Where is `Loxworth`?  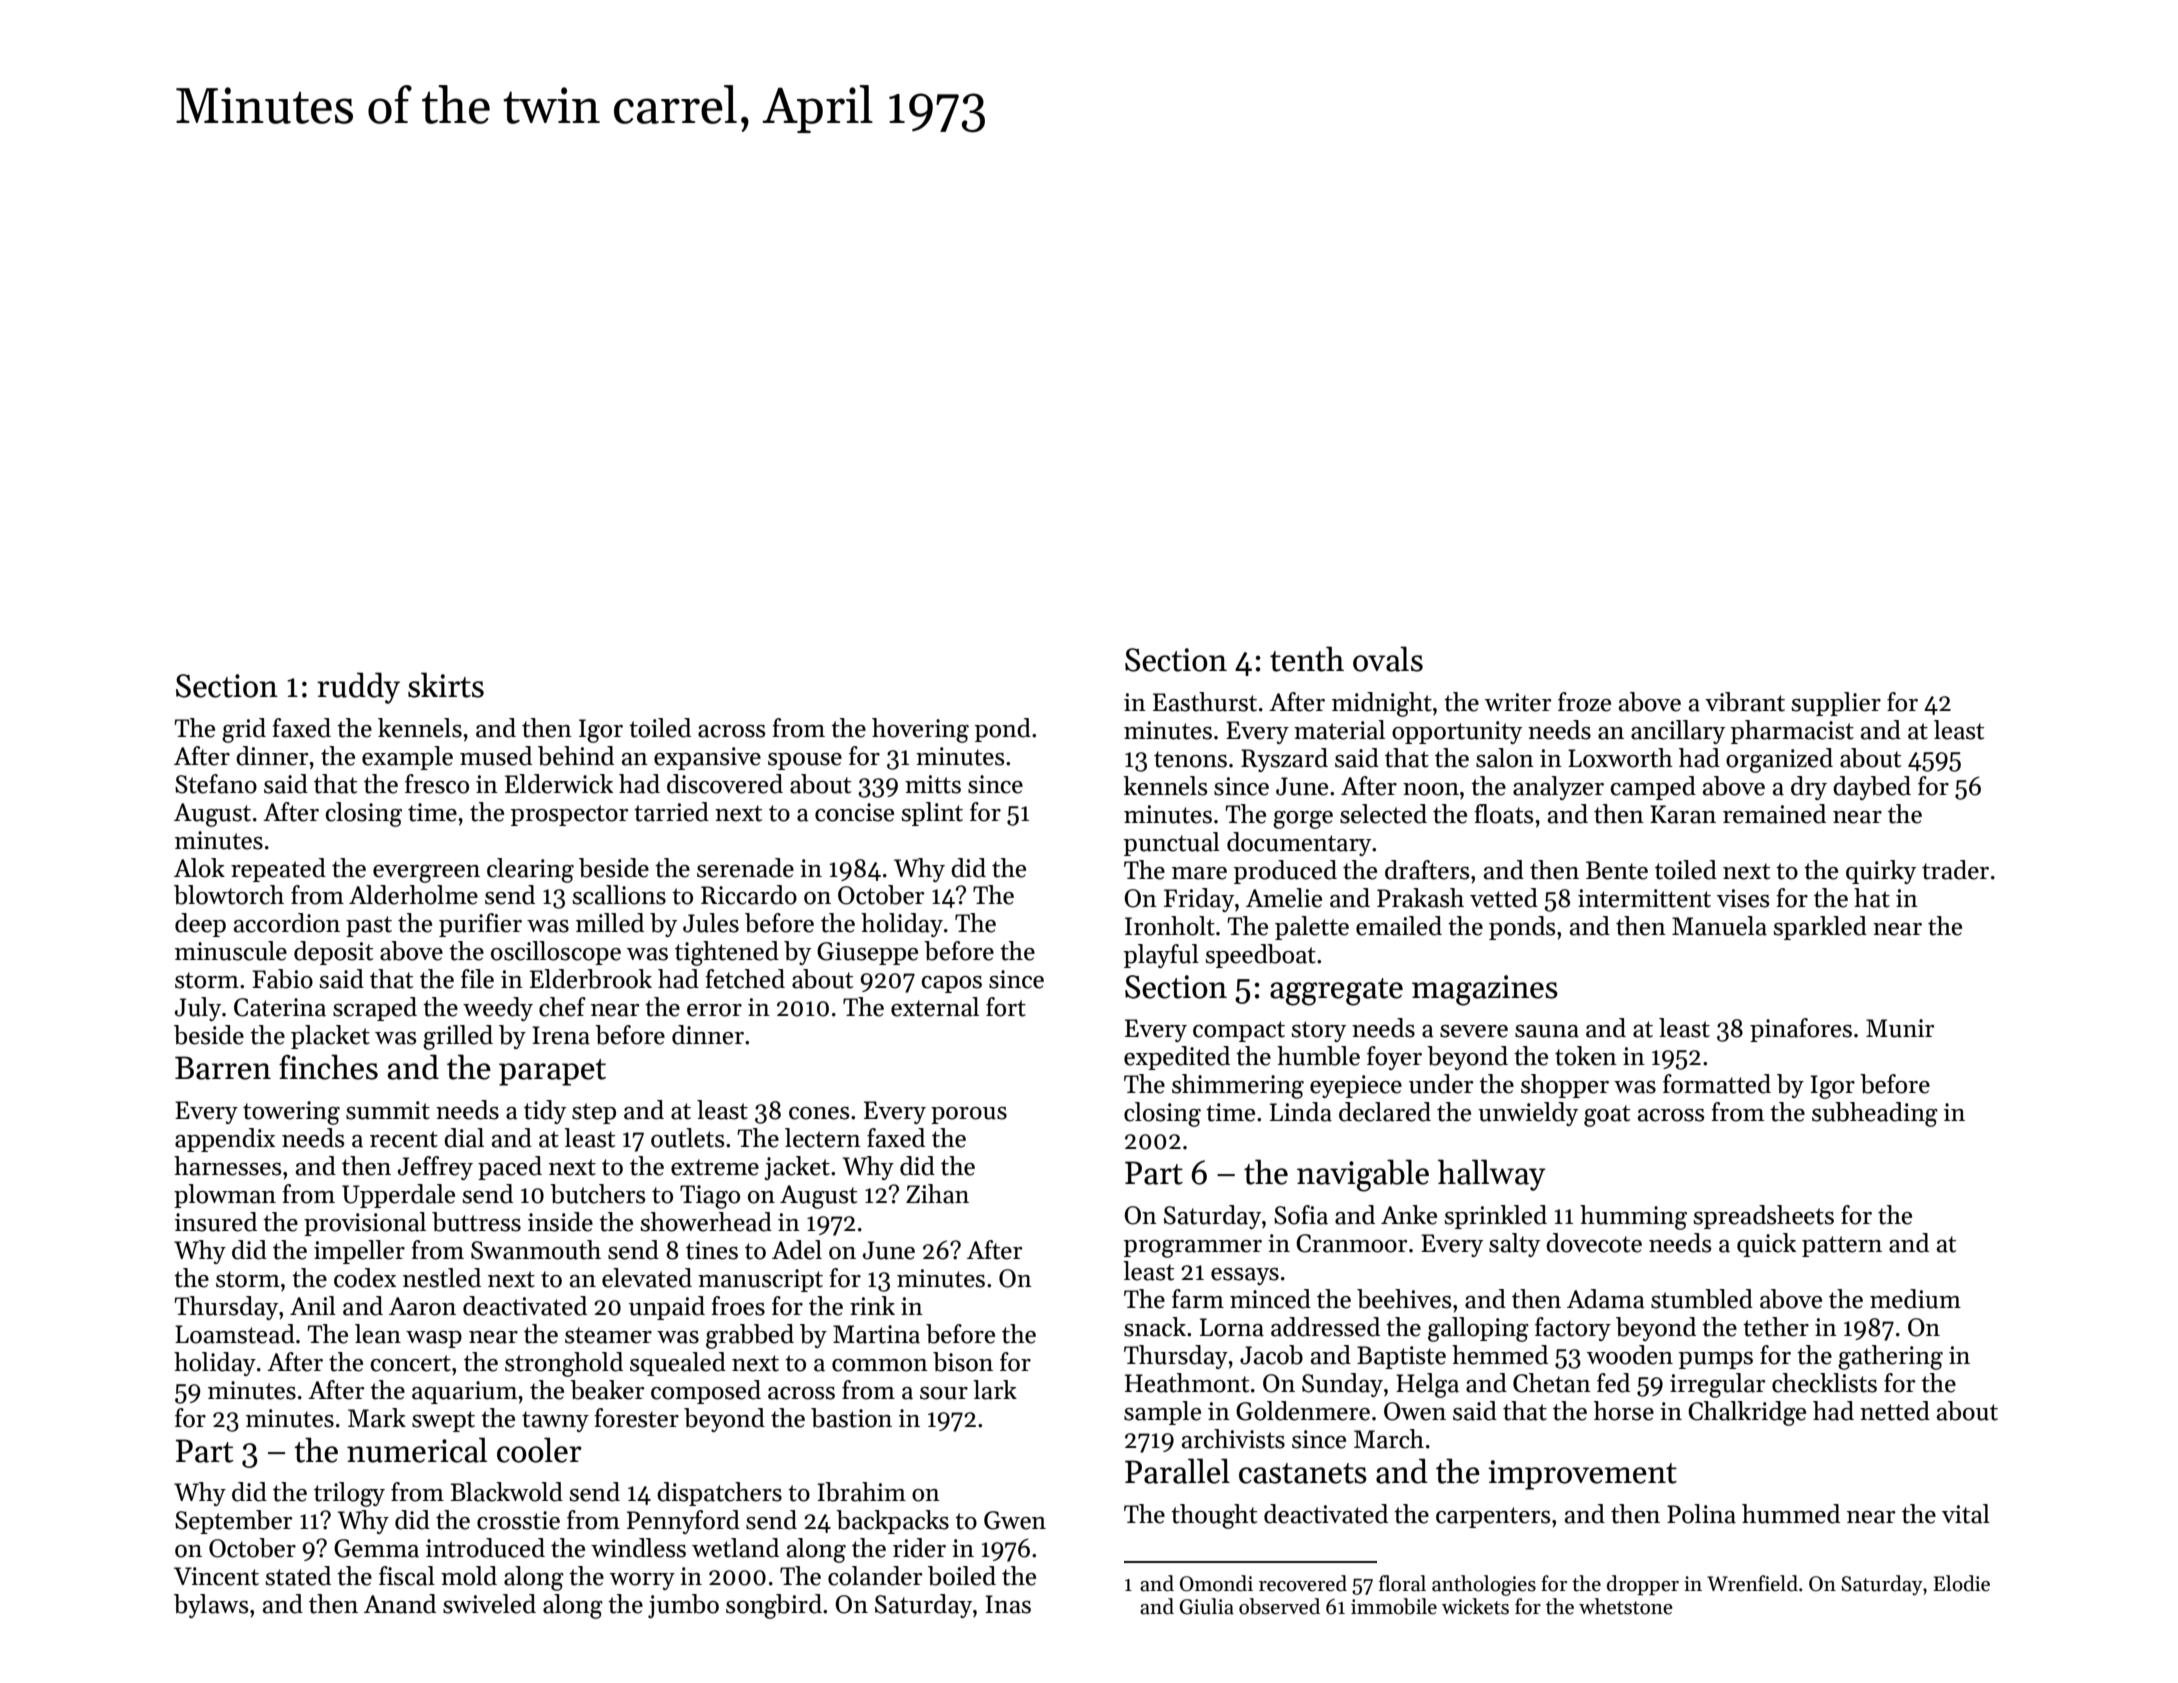
Loxworth is located at coordinates (1620, 758).
